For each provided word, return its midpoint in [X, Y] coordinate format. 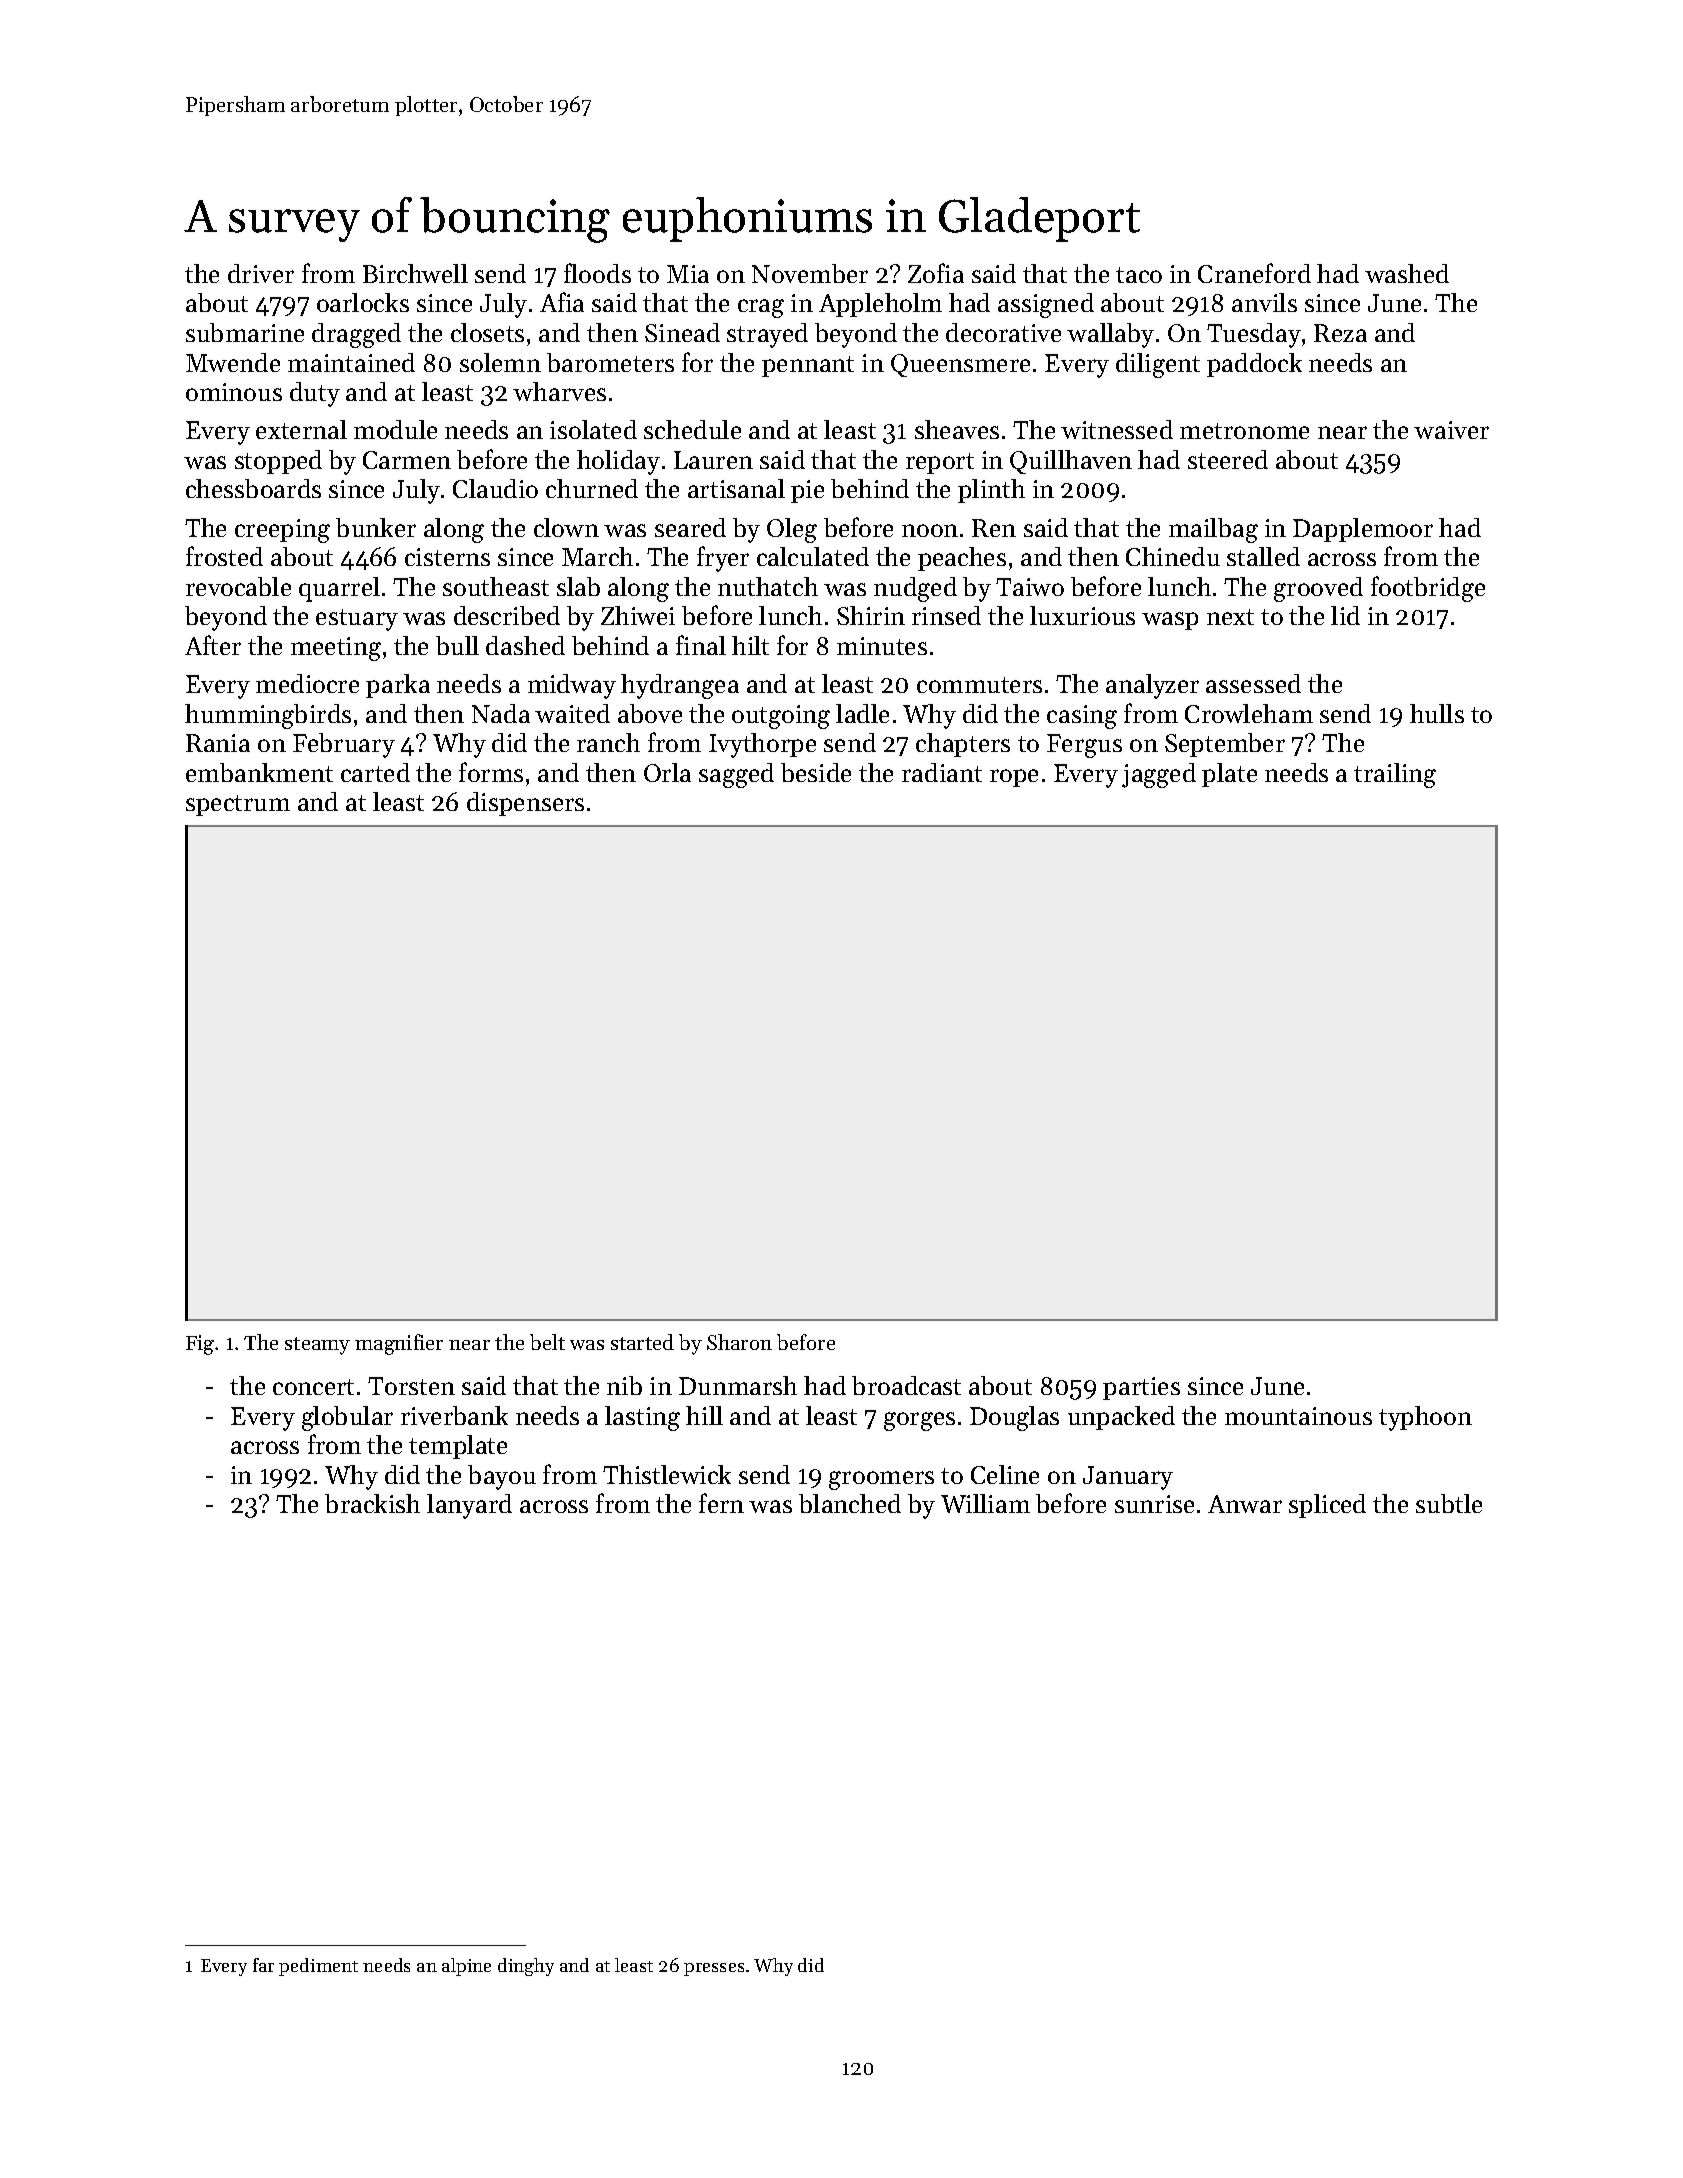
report [940, 463]
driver [261, 273]
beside [816, 772]
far [263, 1965]
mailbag [1213, 530]
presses [714, 1969]
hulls [1437, 713]
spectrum [238, 805]
